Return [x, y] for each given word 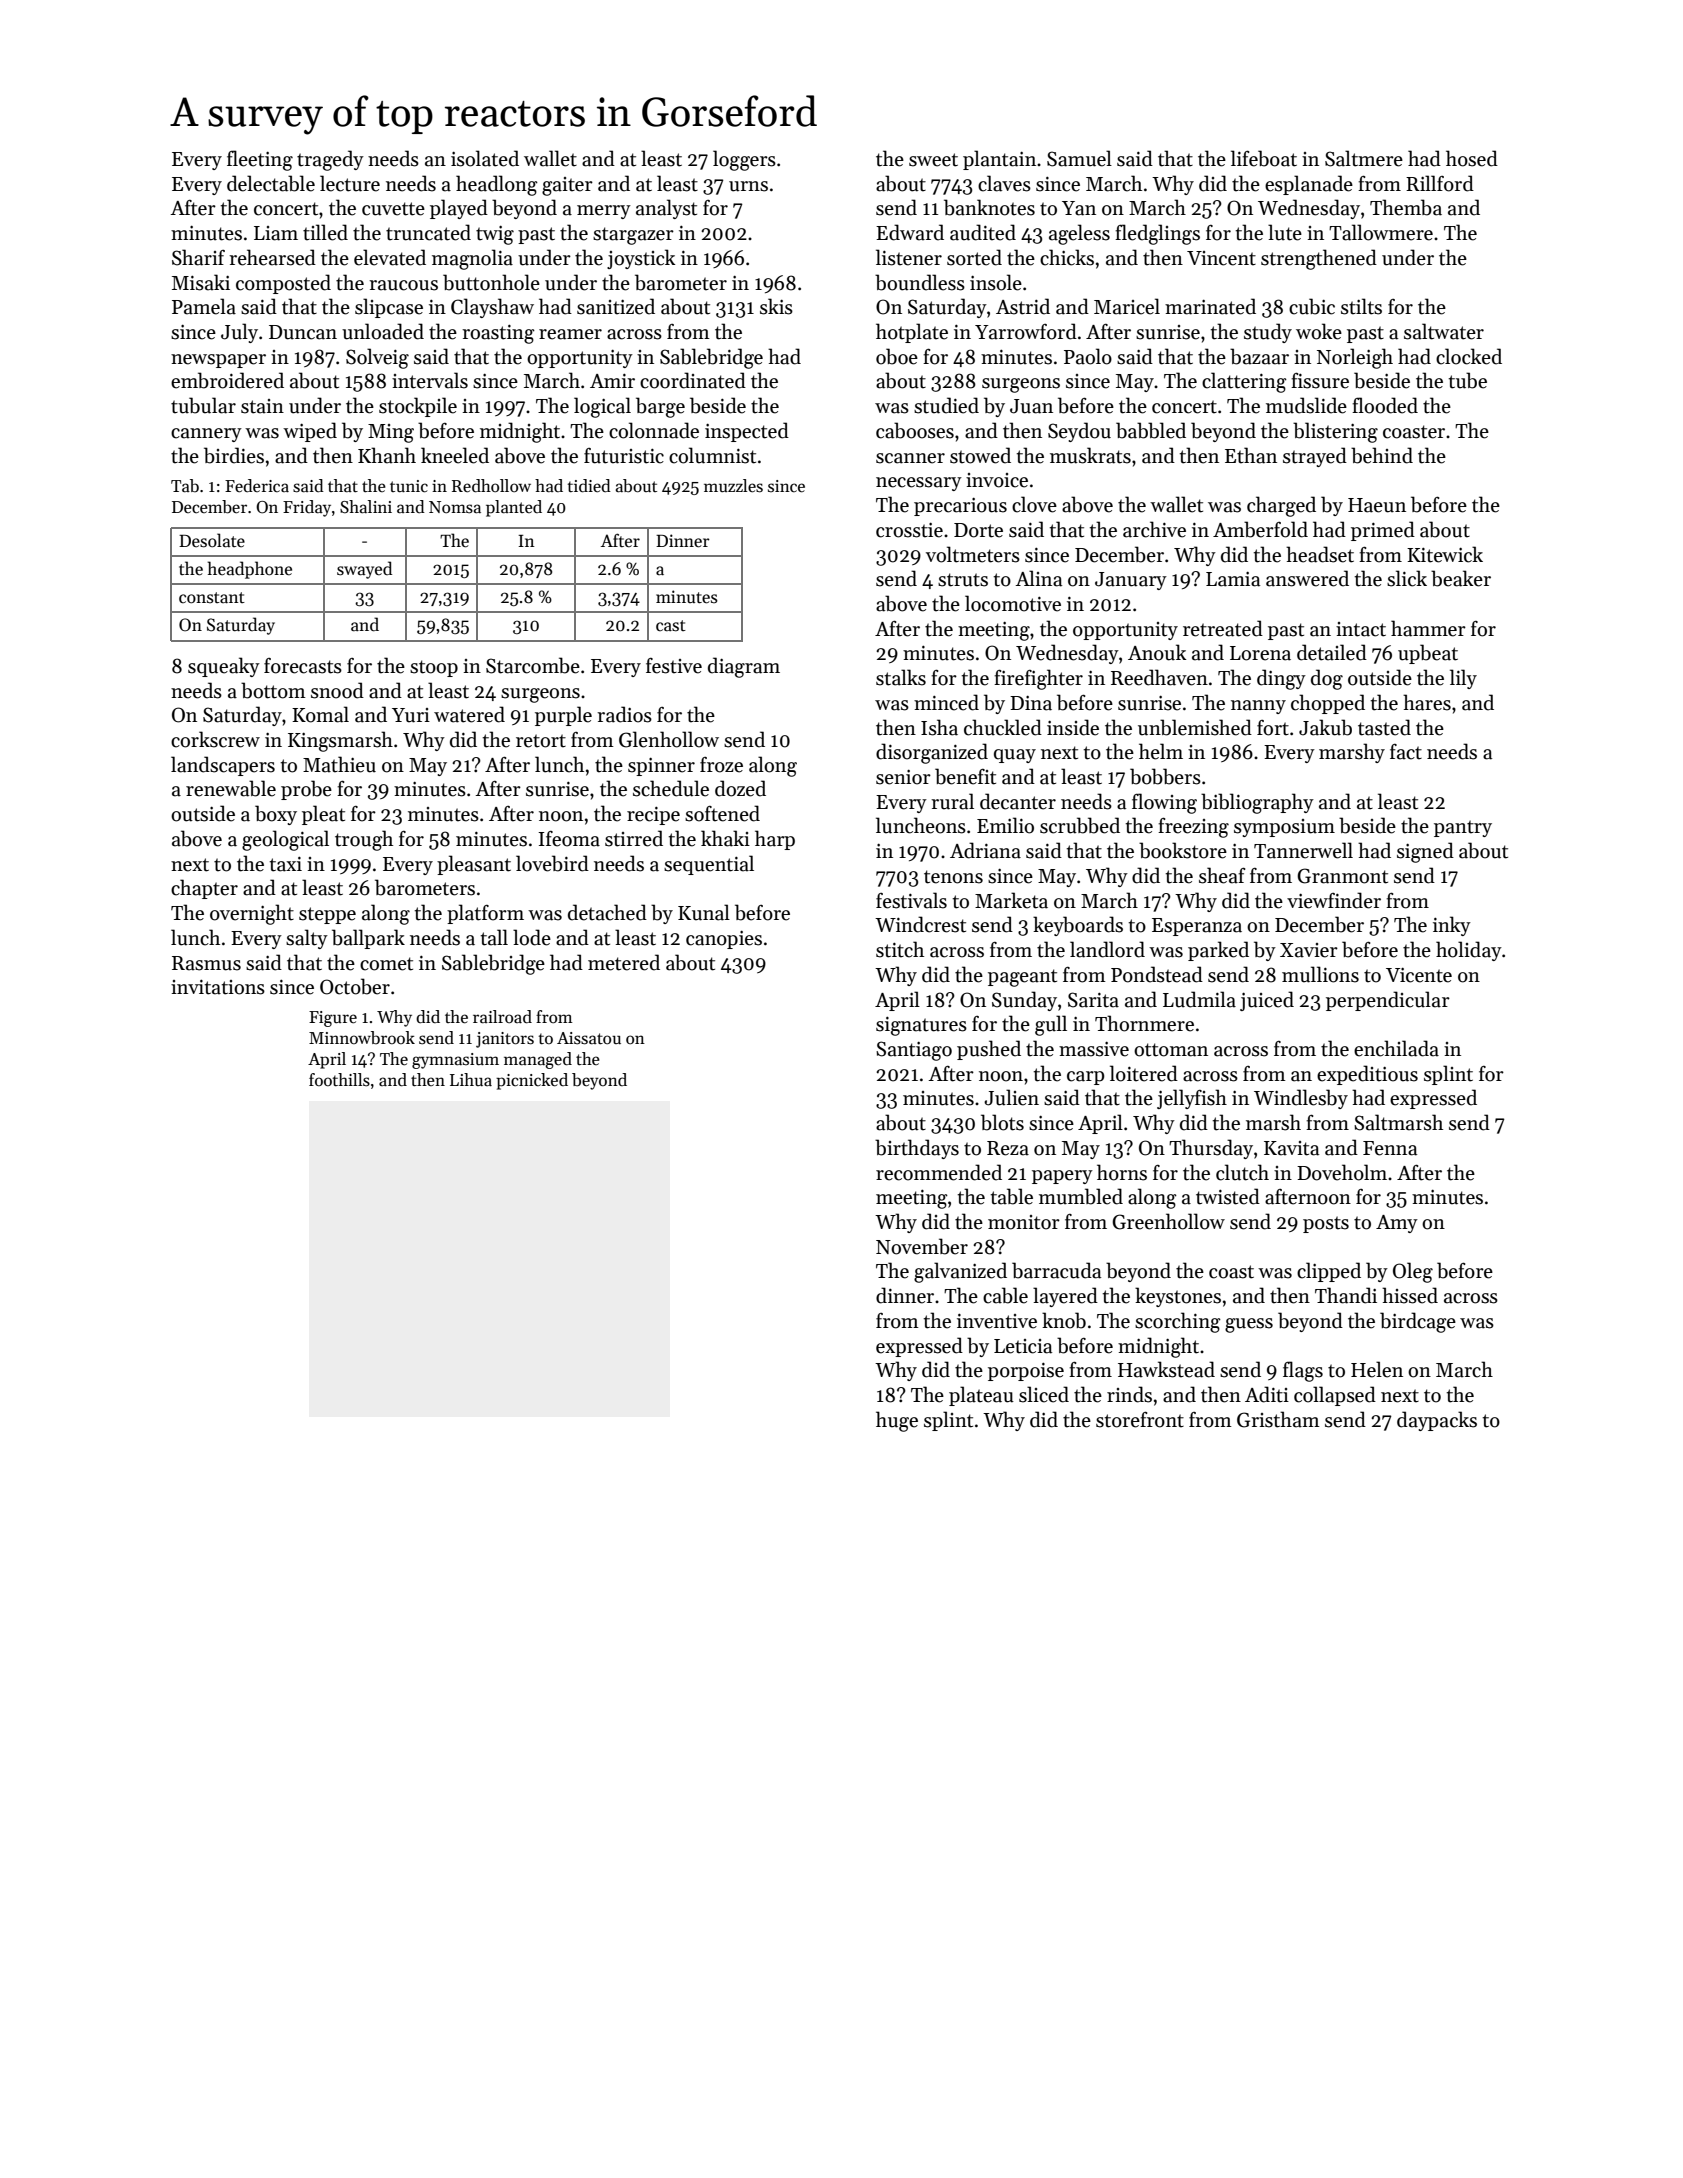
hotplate [912, 333]
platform [485, 914]
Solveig [377, 358]
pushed [989, 1050]
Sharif [198, 257]
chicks [1067, 257]
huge [897, 1421]
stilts [1361, 306]
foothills [339, 1080]
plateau [981, 1396]
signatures [921, 1026]
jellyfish [1192, 1099]
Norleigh [1355, 358]
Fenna [1390, 1148]
